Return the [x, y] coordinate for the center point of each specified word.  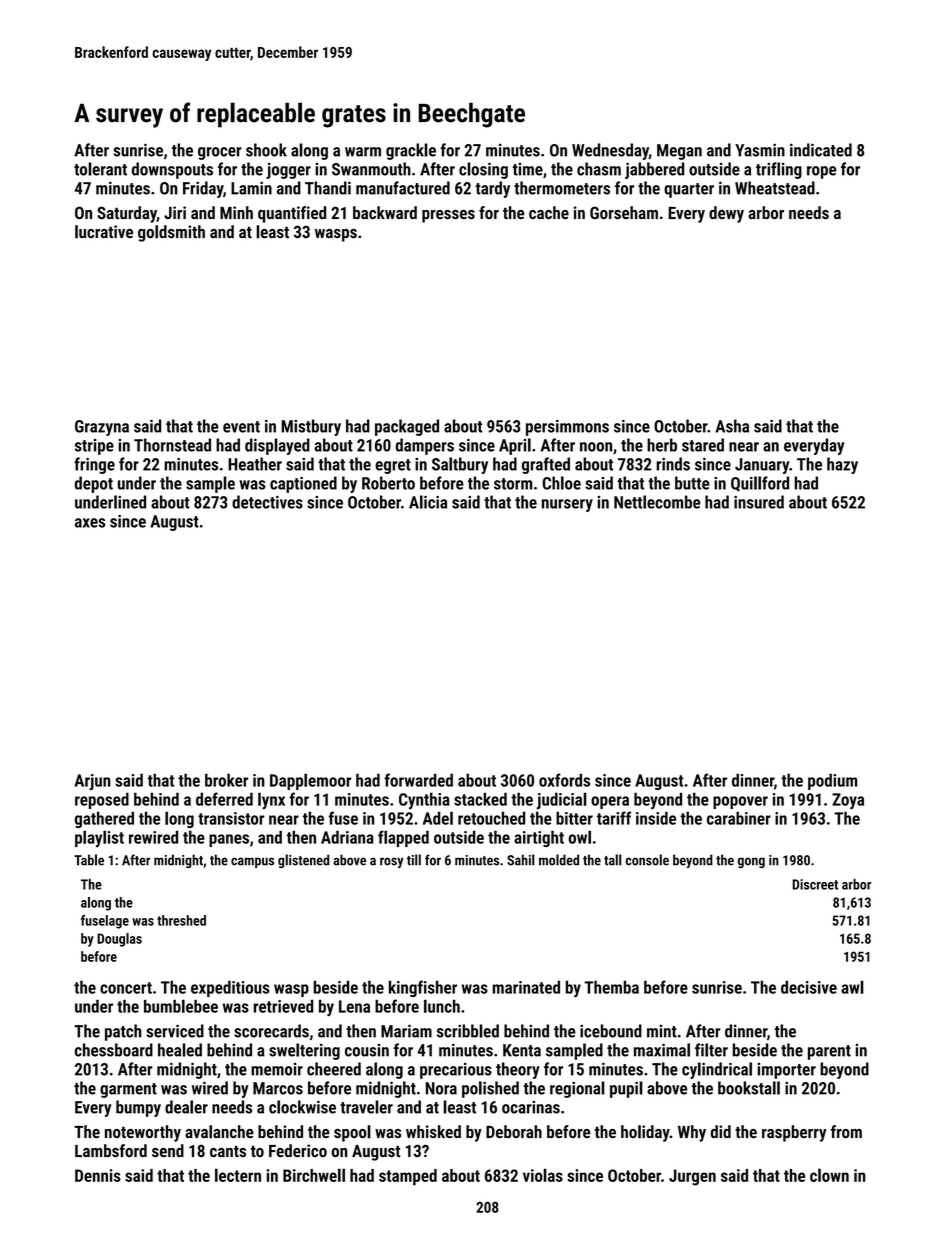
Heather [255, 464]
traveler [366, 1107]
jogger [288, 170]
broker [226, 780]
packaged [407, 427]
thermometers [562, 188]
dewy [726, 214]
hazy [842, 465]
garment [128, 1090]
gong [751, 862]
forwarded [418, 780]
